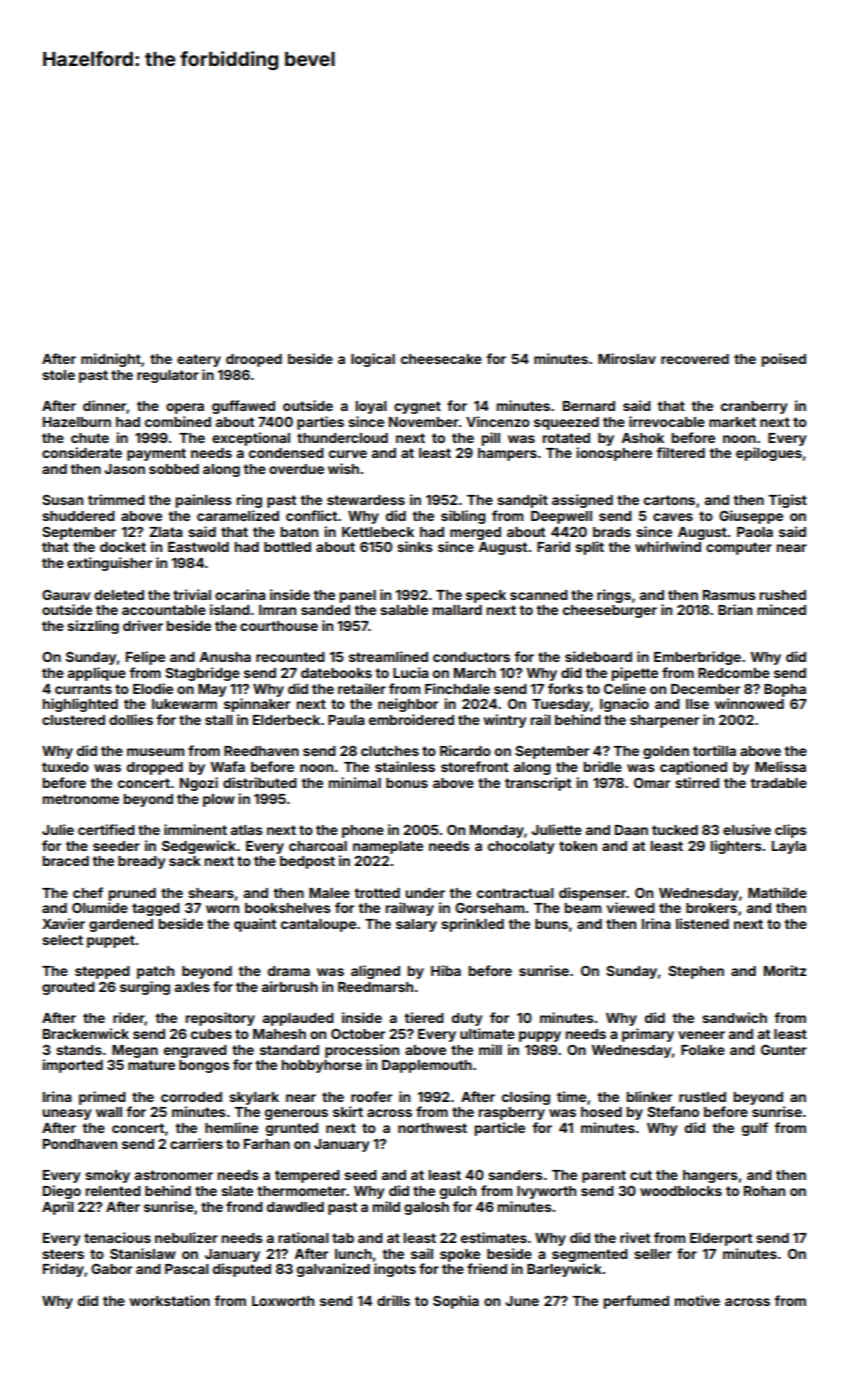 Image resolution: width=849 pixels, height=1400 pixels. Describe the element at coordinates (784, 360) in the screenshot. I see `poised` at that location.
